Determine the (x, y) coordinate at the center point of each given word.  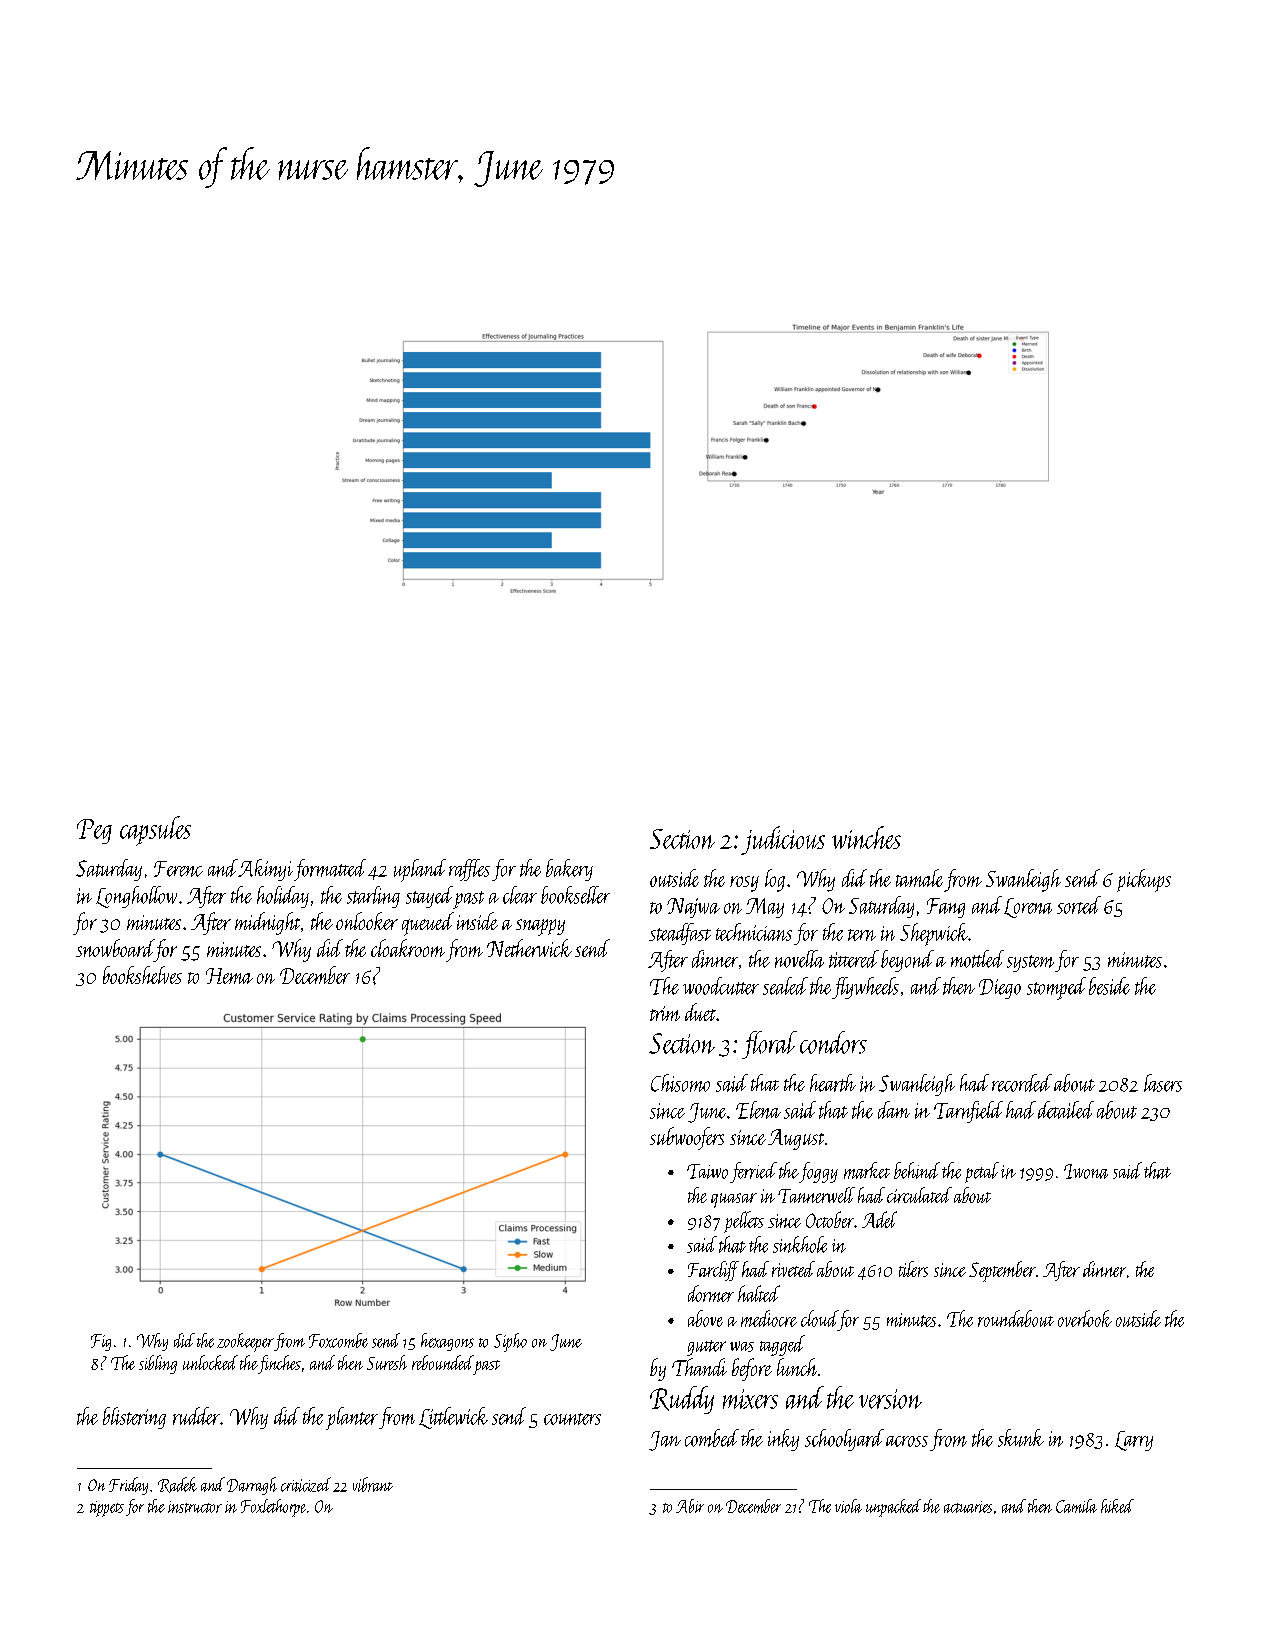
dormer (711, 1293)
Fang (946, 908)
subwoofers (687, 1138)
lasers (1163, 1083)
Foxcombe (338, 1340)
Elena (758, 1110)
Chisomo (680, 1083)
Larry (1134, 1441)
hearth (833, 1083)
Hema (229, 976)
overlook (1085, 1318)
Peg (94, 831)
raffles (469, 870)
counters (572, 1419)
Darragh (252, 1486)
